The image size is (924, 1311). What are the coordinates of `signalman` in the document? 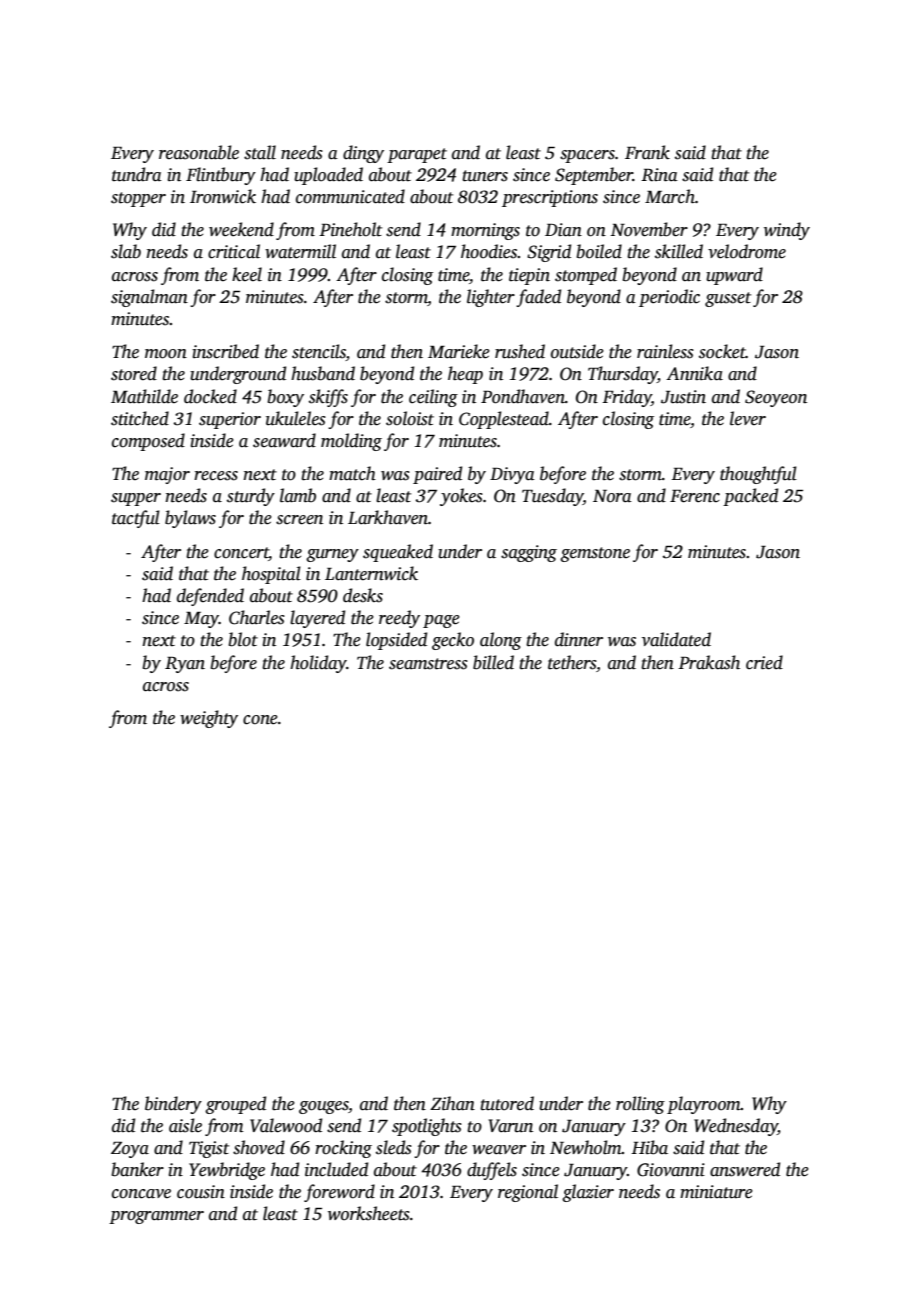 It's located at (149, 298).
